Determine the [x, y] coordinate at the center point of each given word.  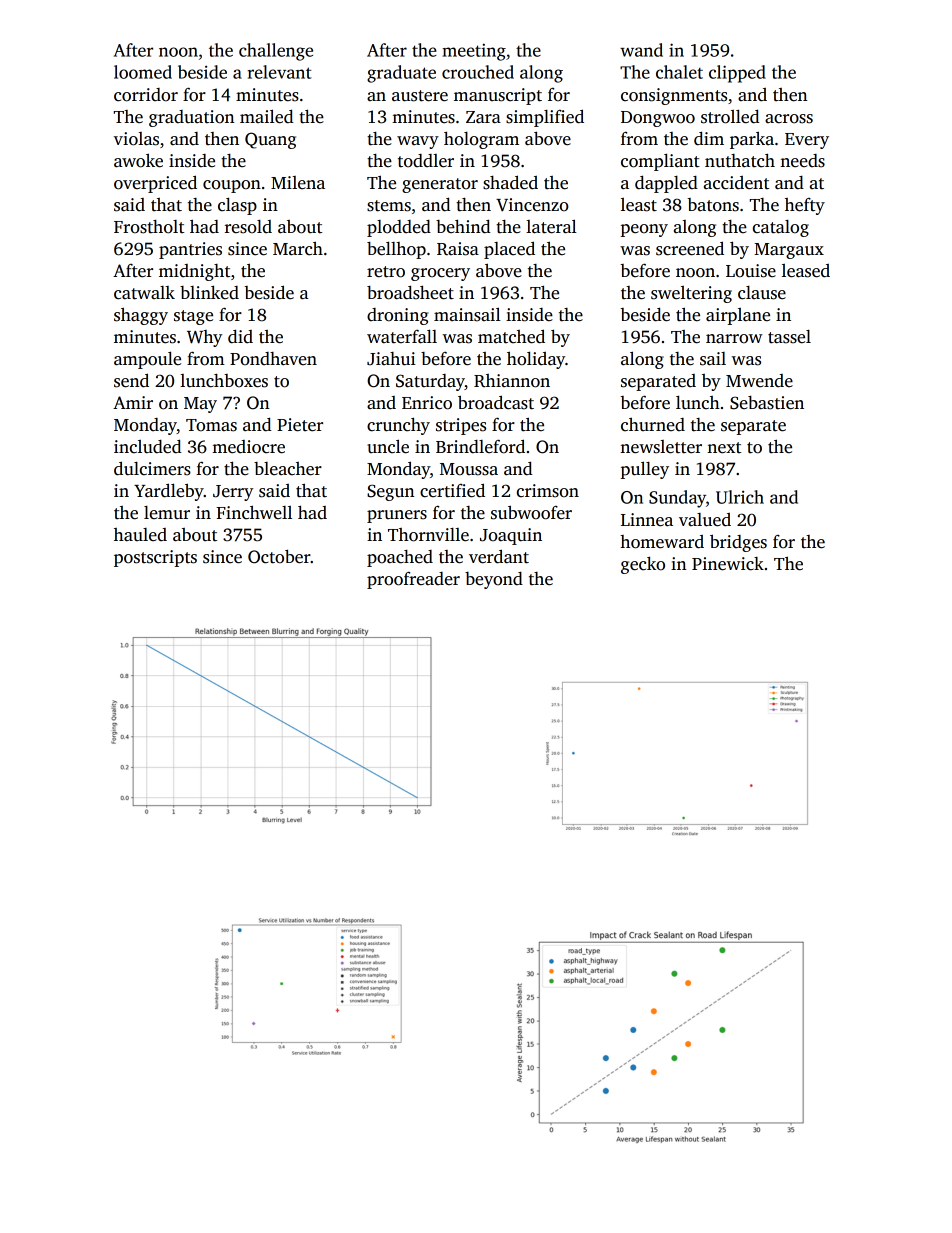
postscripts [155, 558]
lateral [551, 226]
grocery [440, 274]
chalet [679, 72]
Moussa [469, 469]
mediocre [248, 447]
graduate [401, 74]
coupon [232, 186]
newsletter [661, 447]
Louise [751, 271]
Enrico [427, 403]
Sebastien [767, 402]
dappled [666, 184]
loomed [143, 72]
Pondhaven [273, 359]
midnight [194, 272]
